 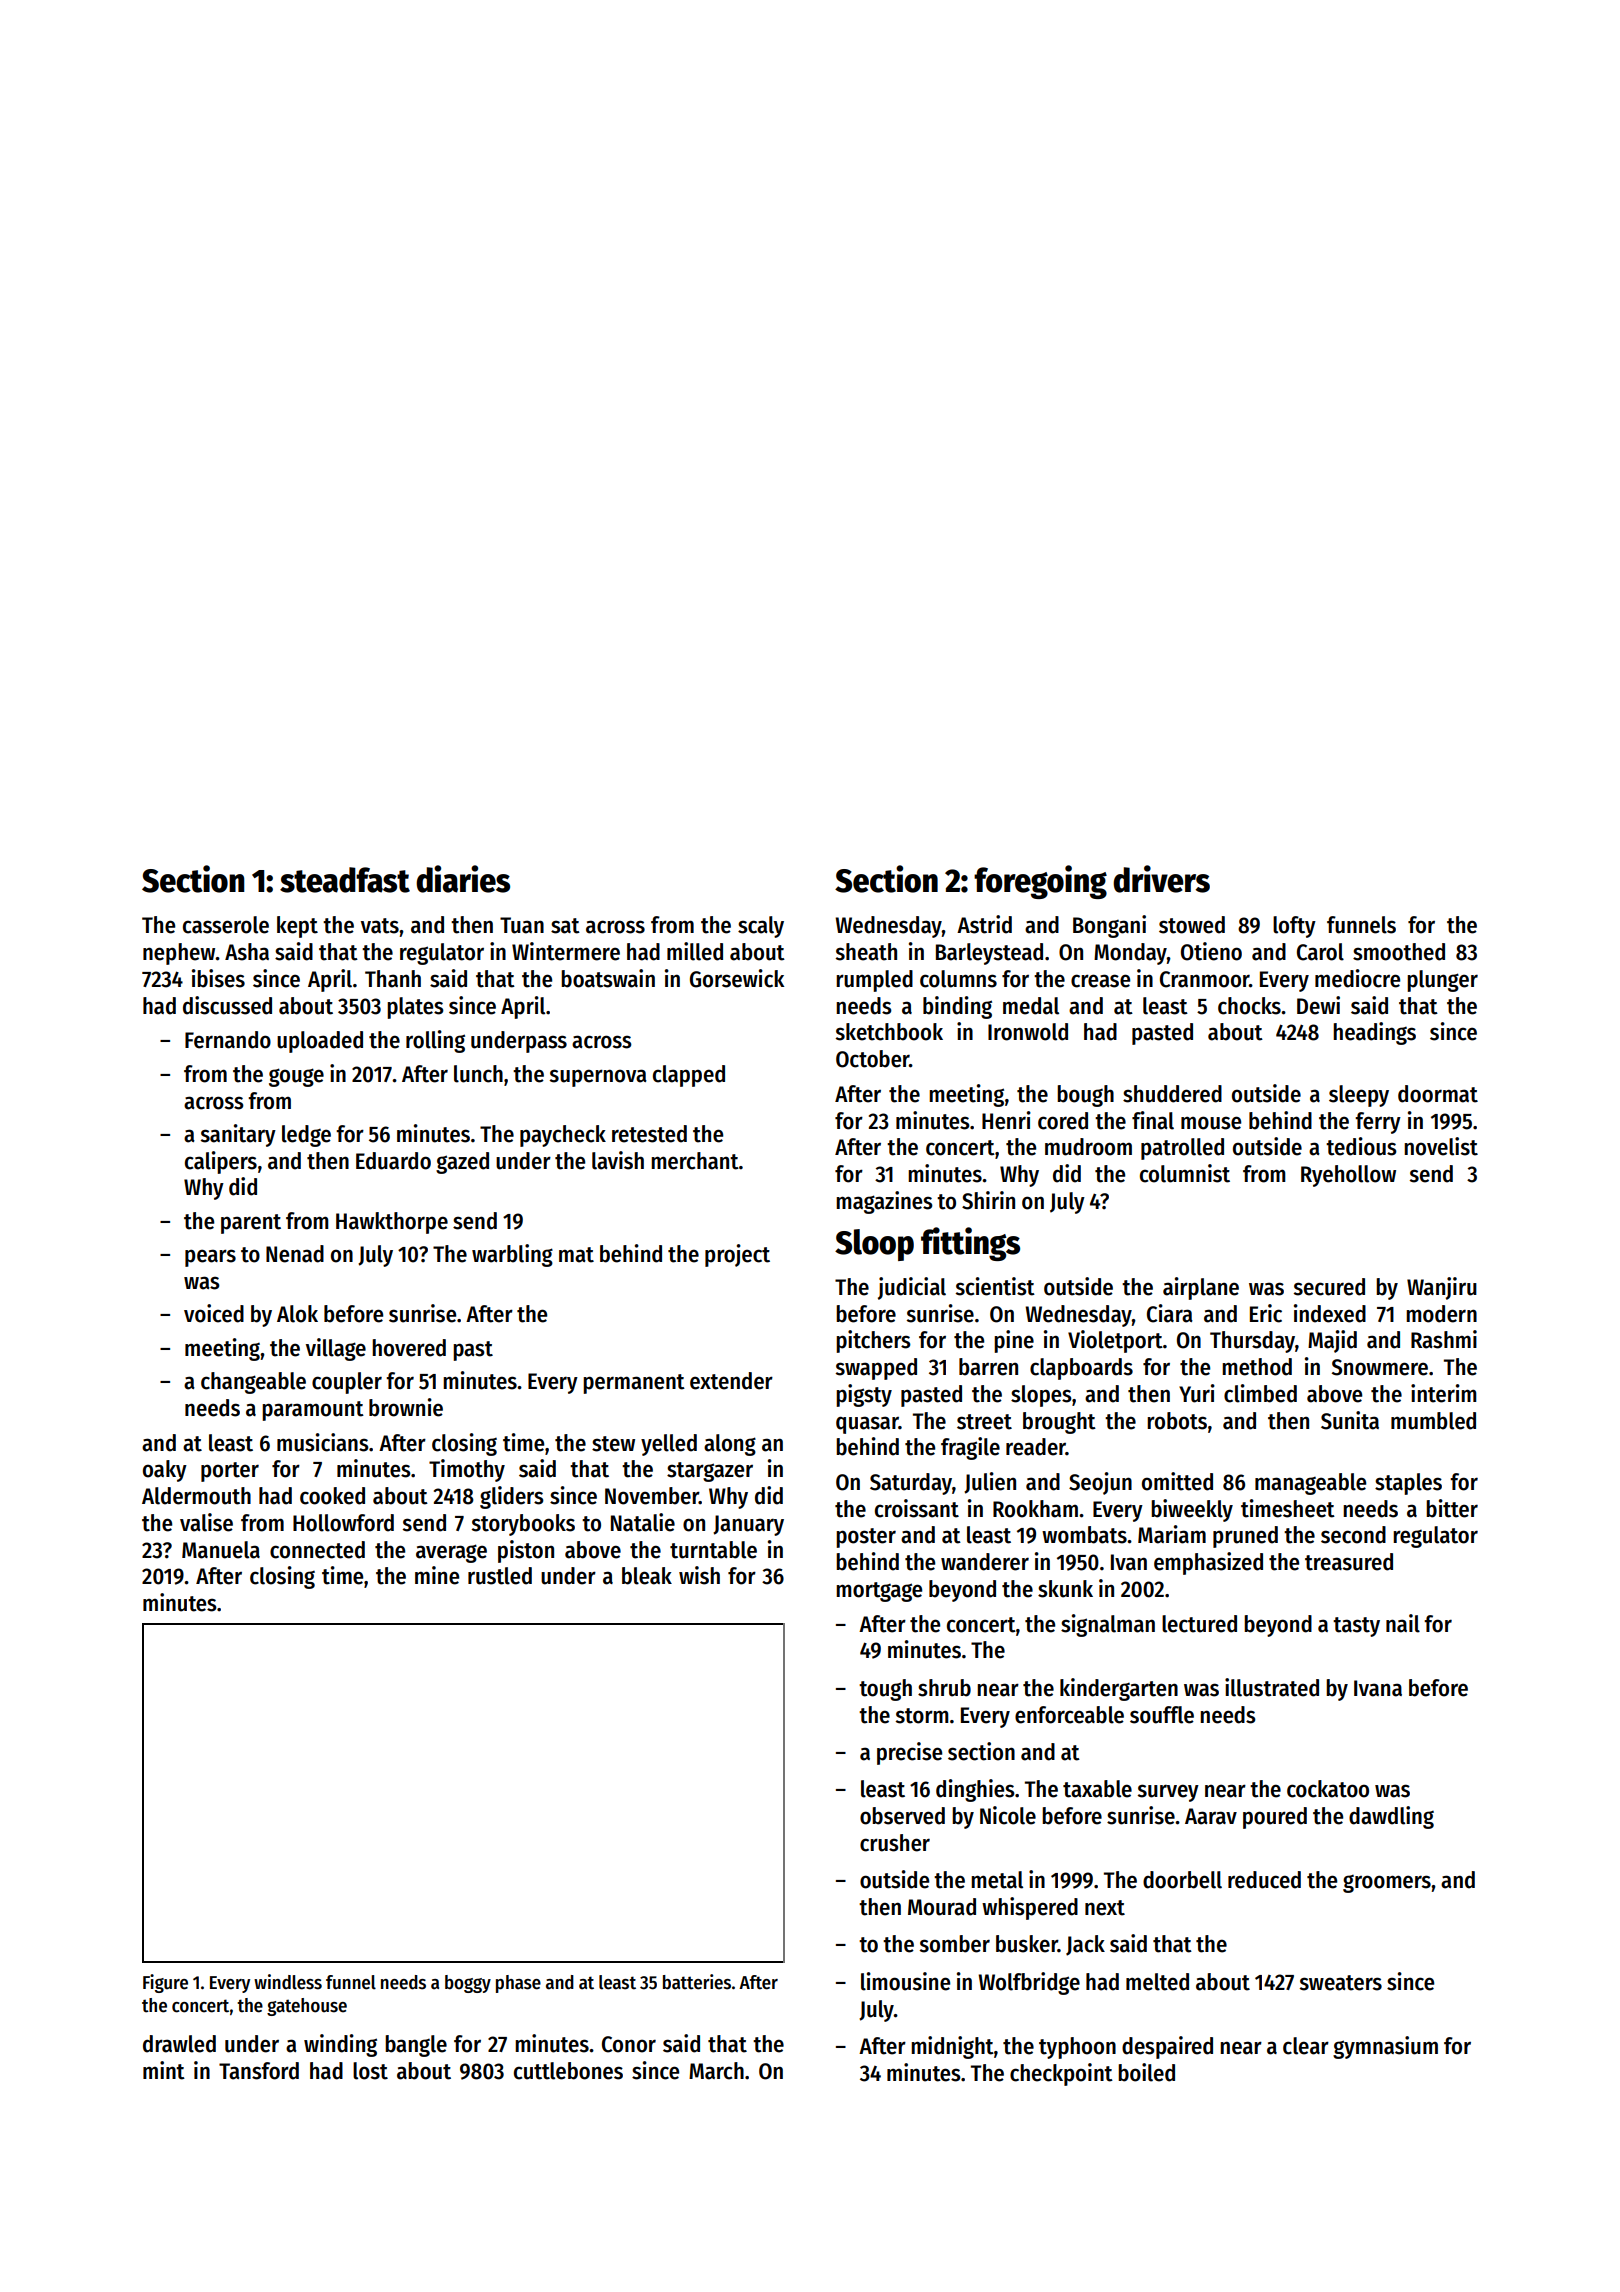 What do you see at coordinates (566, 951) in the screenshot?
I see `Wintermere` at bounding box center [566, 951].
